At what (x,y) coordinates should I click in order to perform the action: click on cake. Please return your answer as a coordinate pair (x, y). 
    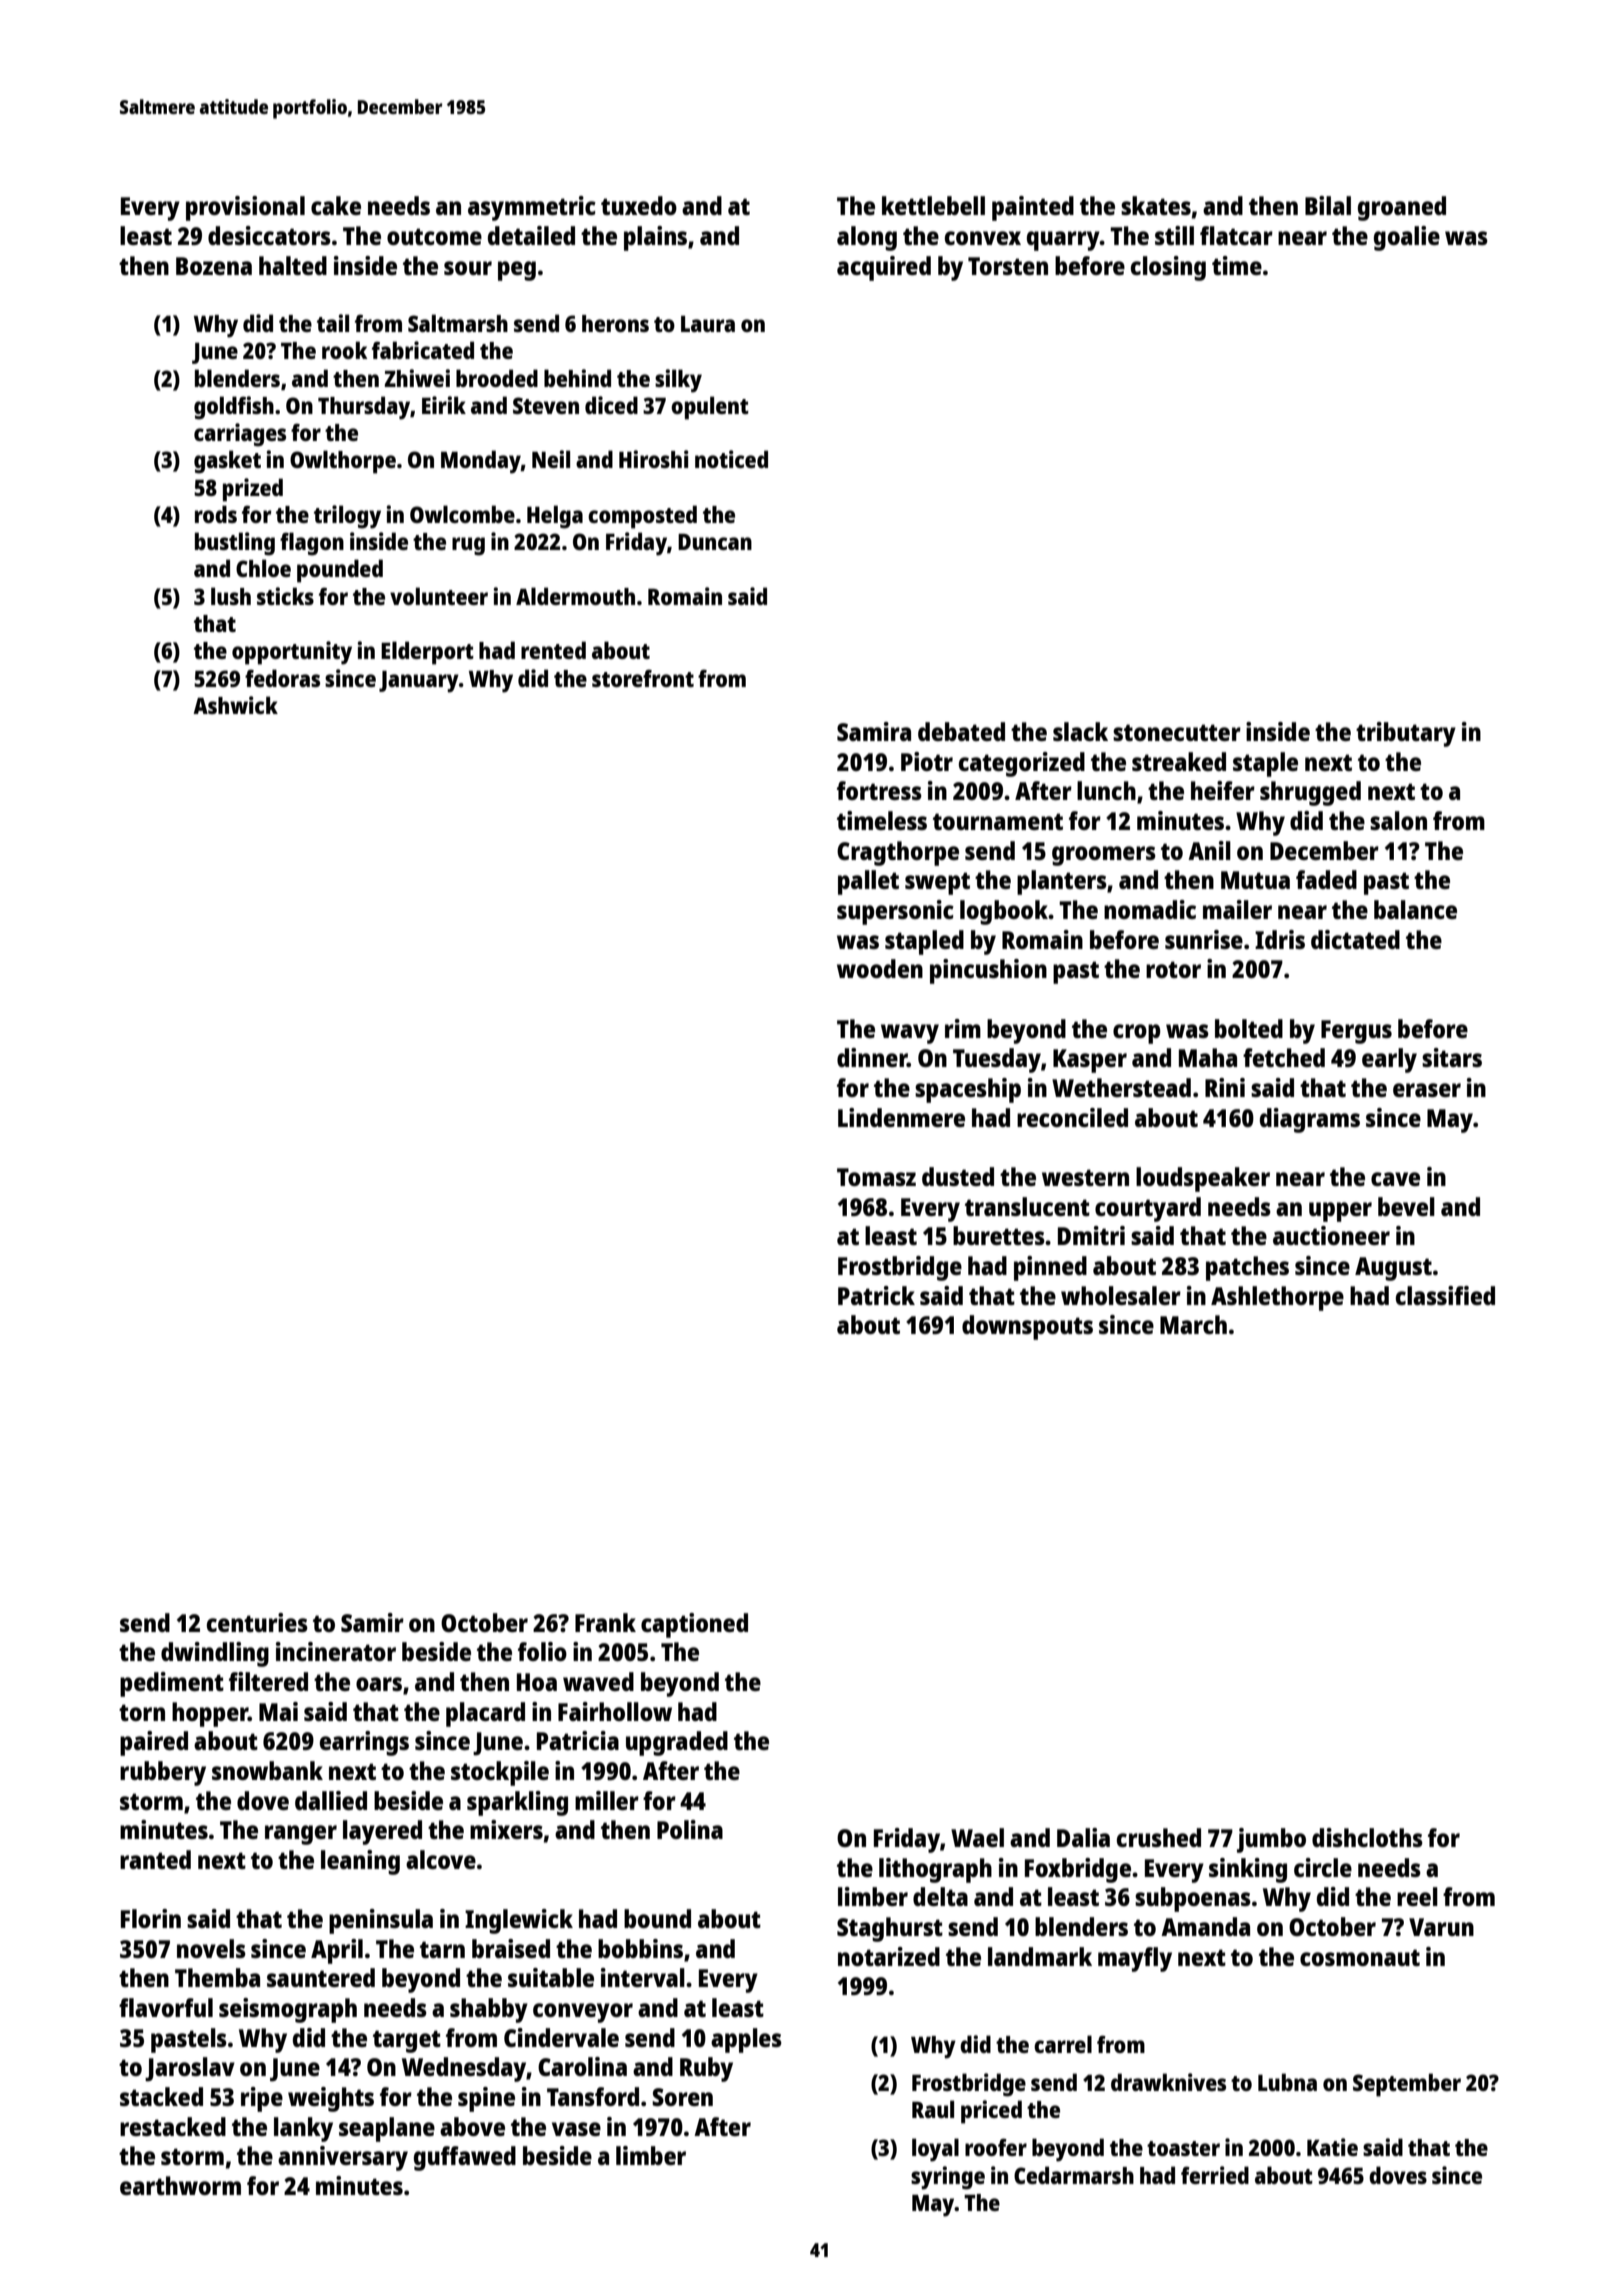
    Looking at the image, I should click on (336, 205).
